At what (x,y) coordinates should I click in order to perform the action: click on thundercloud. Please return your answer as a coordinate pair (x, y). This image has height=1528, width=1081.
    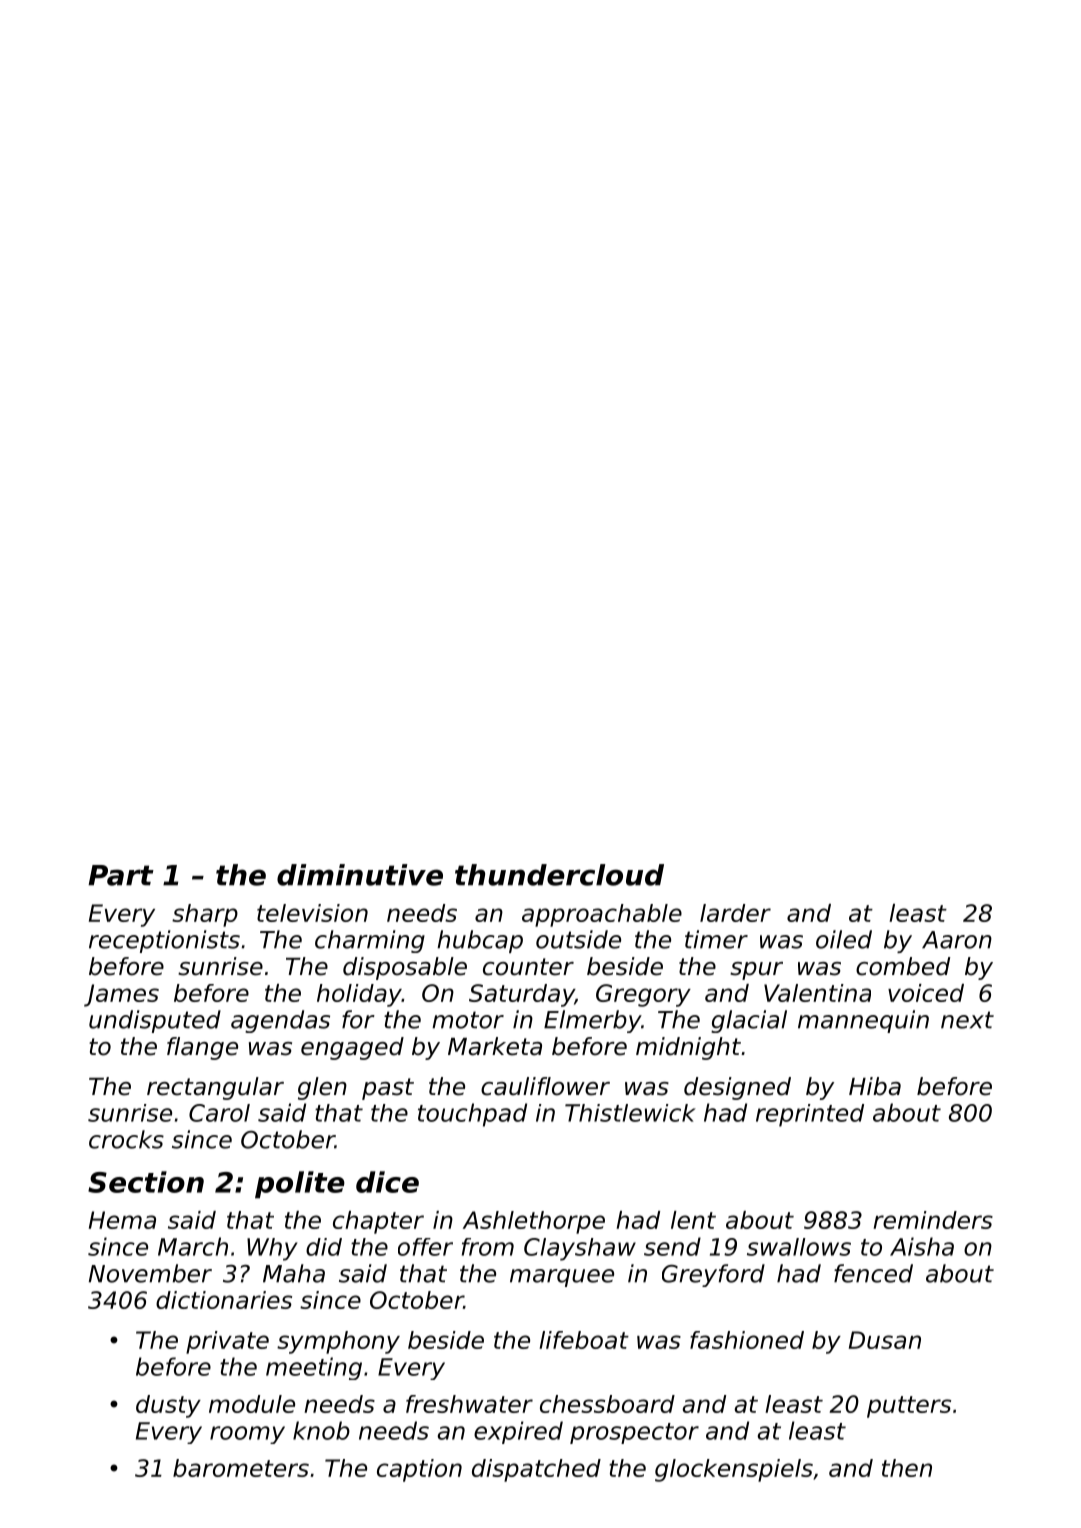
    Looking at the image, I should click on (559, 875).
